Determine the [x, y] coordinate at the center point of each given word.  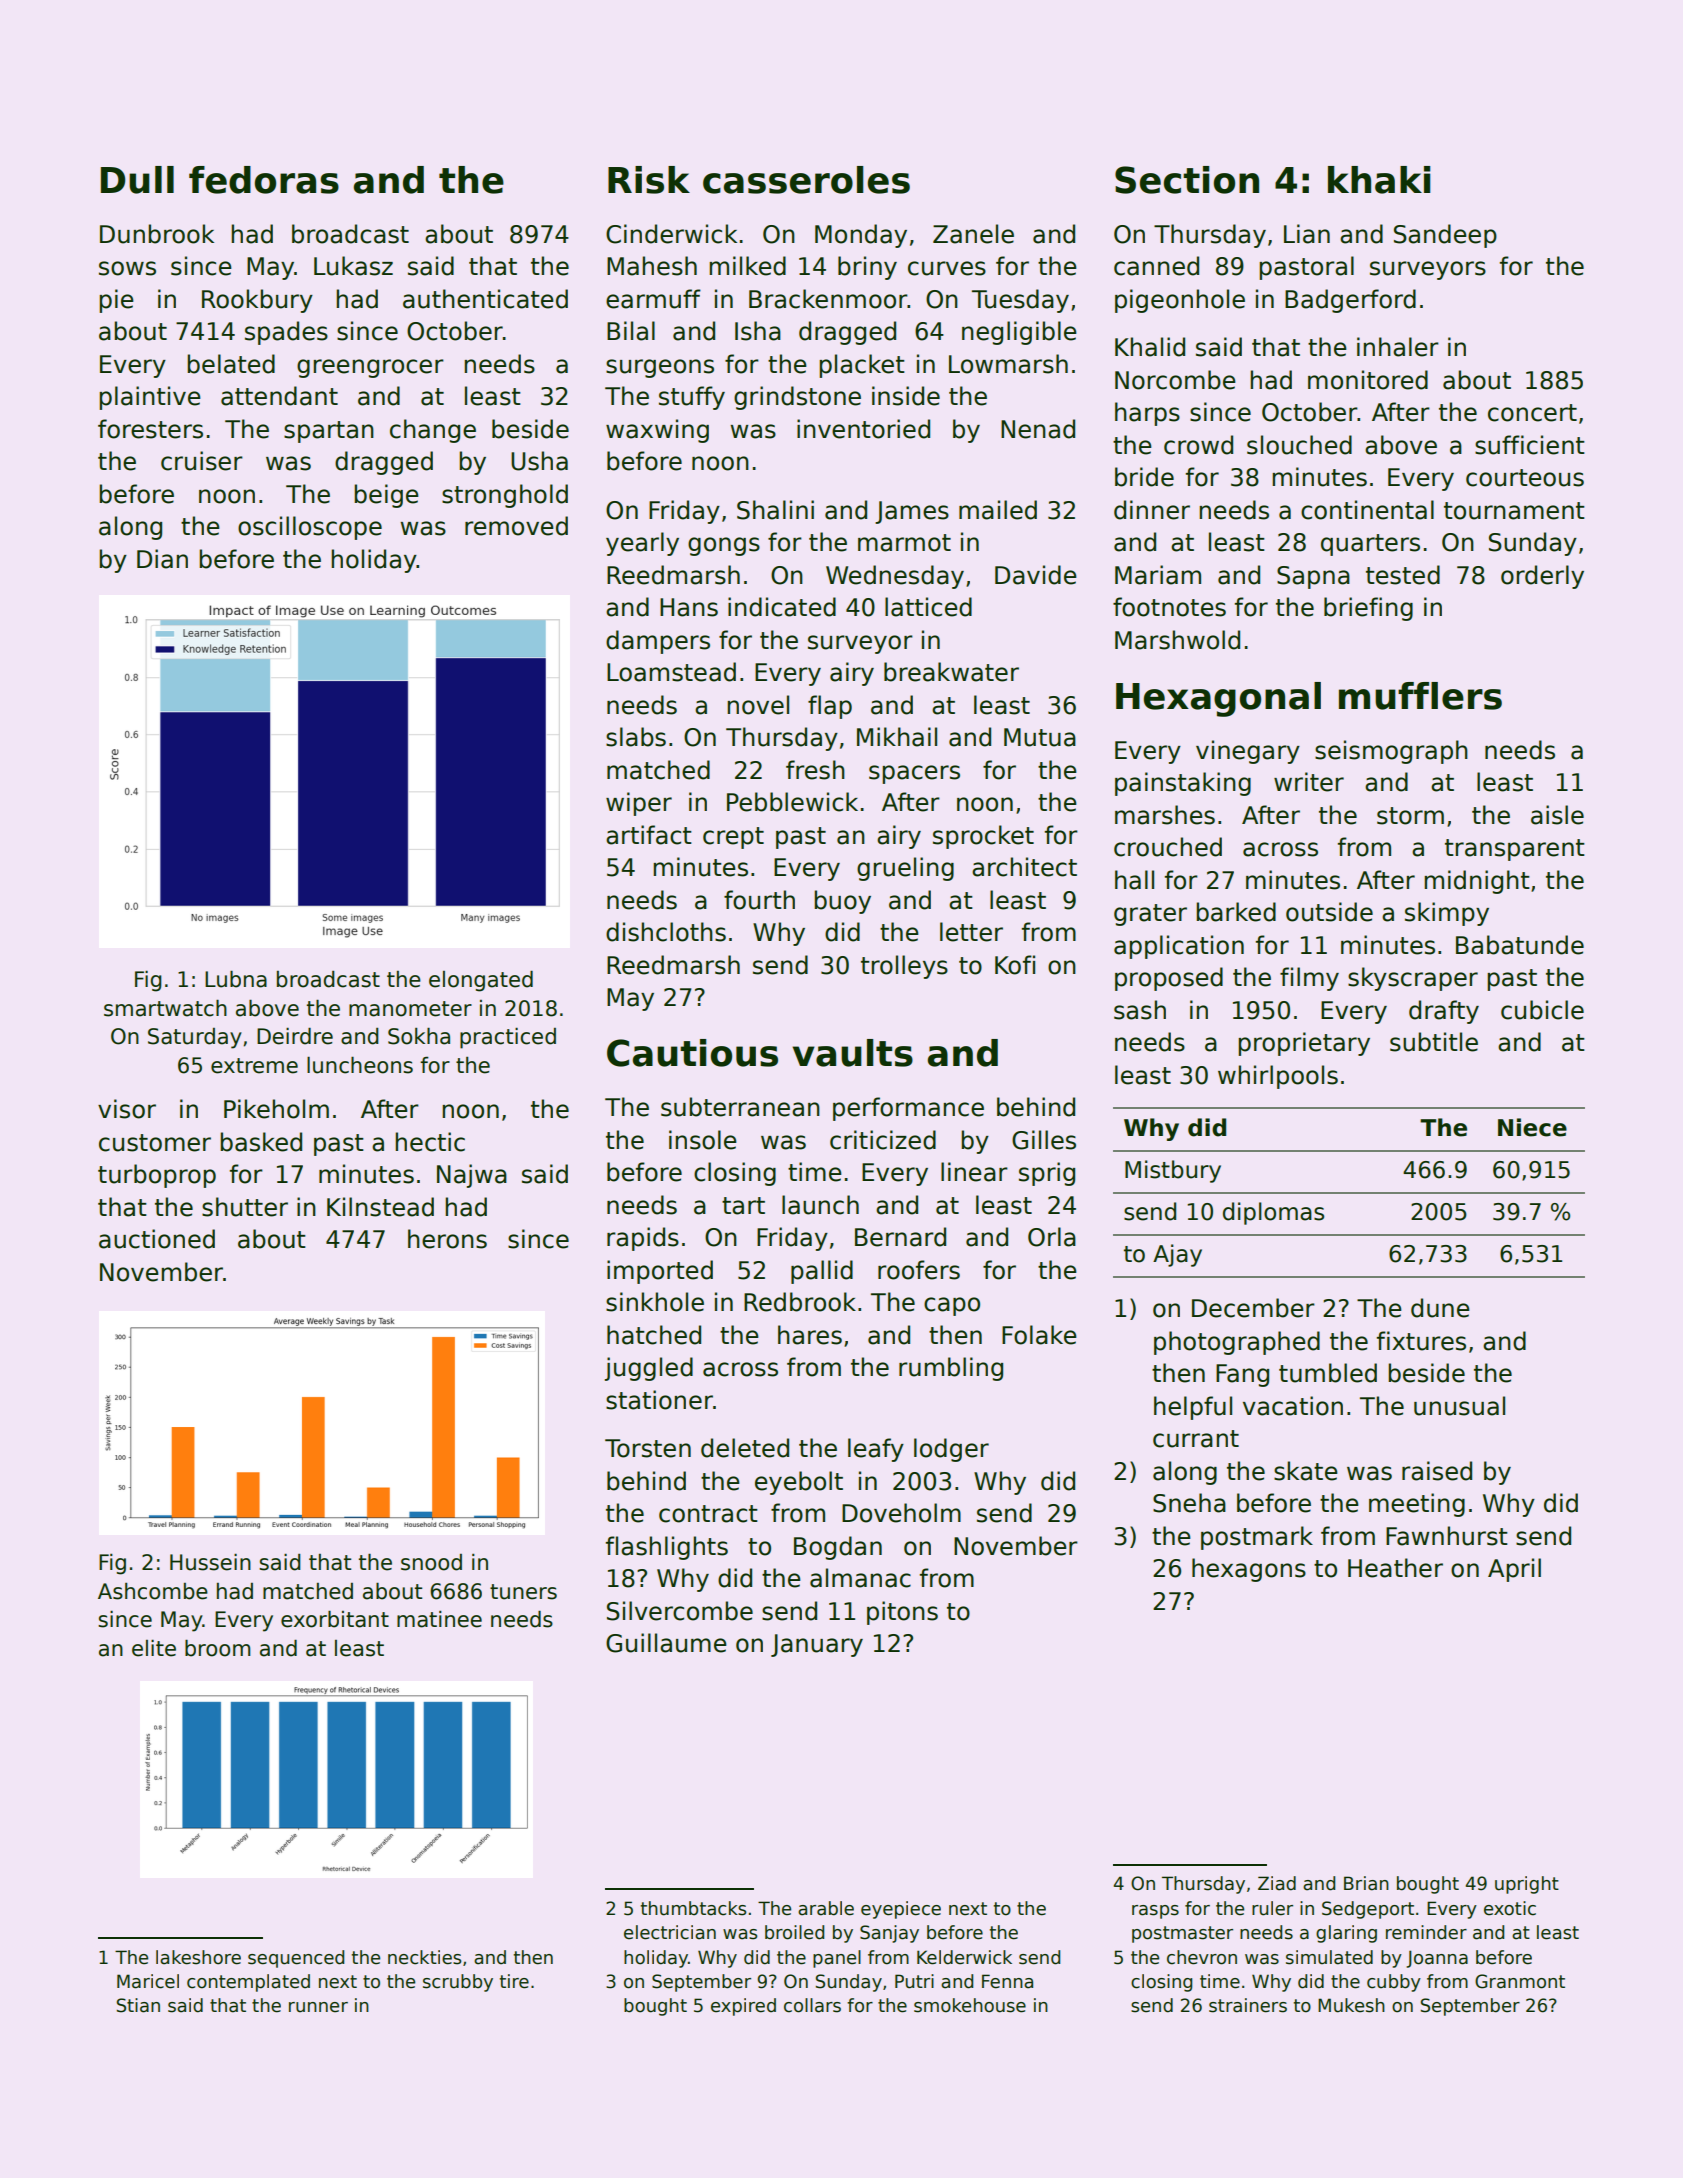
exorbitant [335, 1619]
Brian [1366, 1883]
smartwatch [165, 1008]
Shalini [775, 510]
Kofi [1015, 965]
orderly [1542, 577]
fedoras [264, 180]
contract [708, 1514]
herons [447, 1239]
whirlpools [1278, 1077]
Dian [162, 559]
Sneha [1189, 1503]
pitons [902, 1613]
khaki [1379, 180]
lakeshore [198, 1957]
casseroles [806, 180]
